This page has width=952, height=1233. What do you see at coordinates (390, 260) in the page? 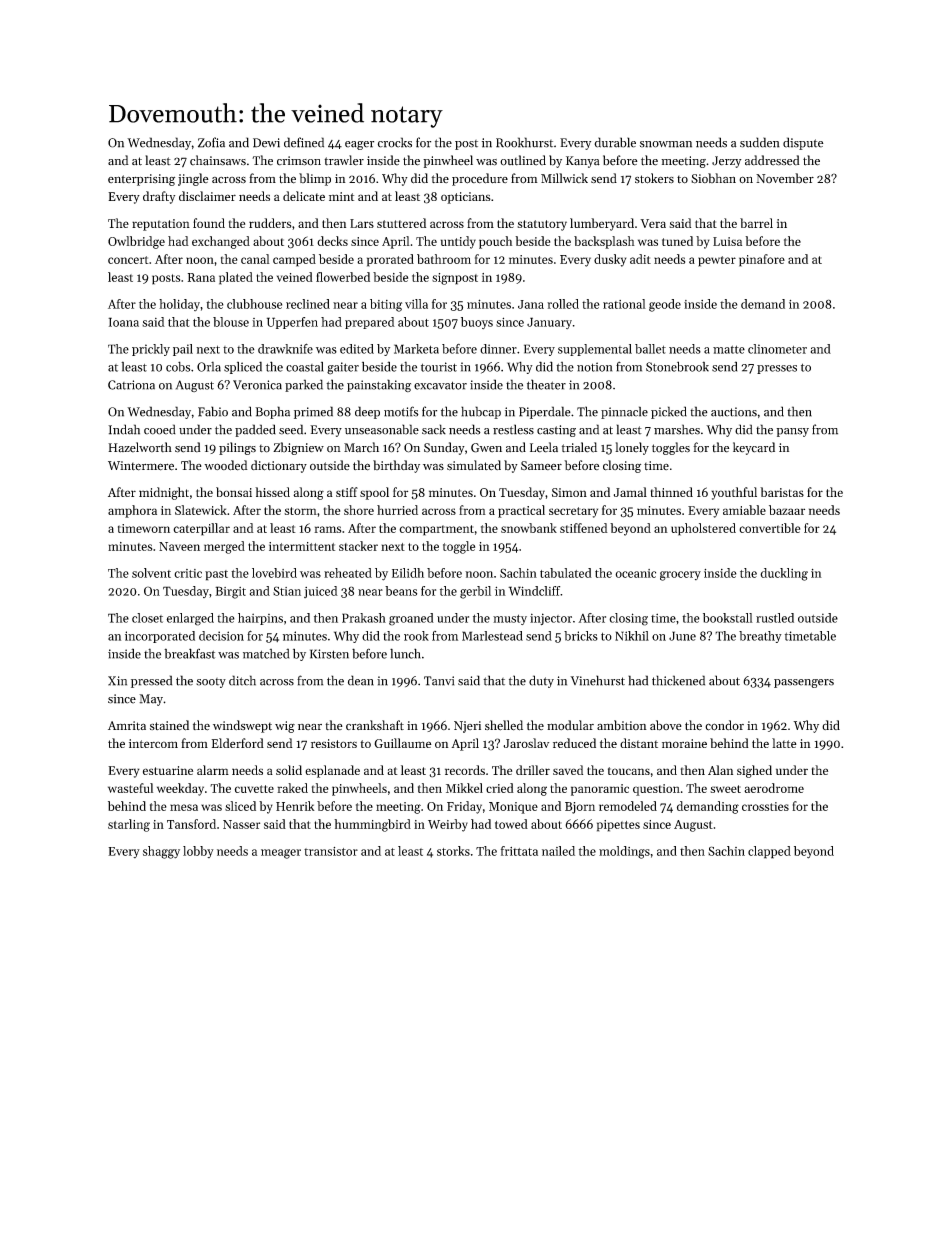
I see `prorated` at bounding box center [390, 260].
